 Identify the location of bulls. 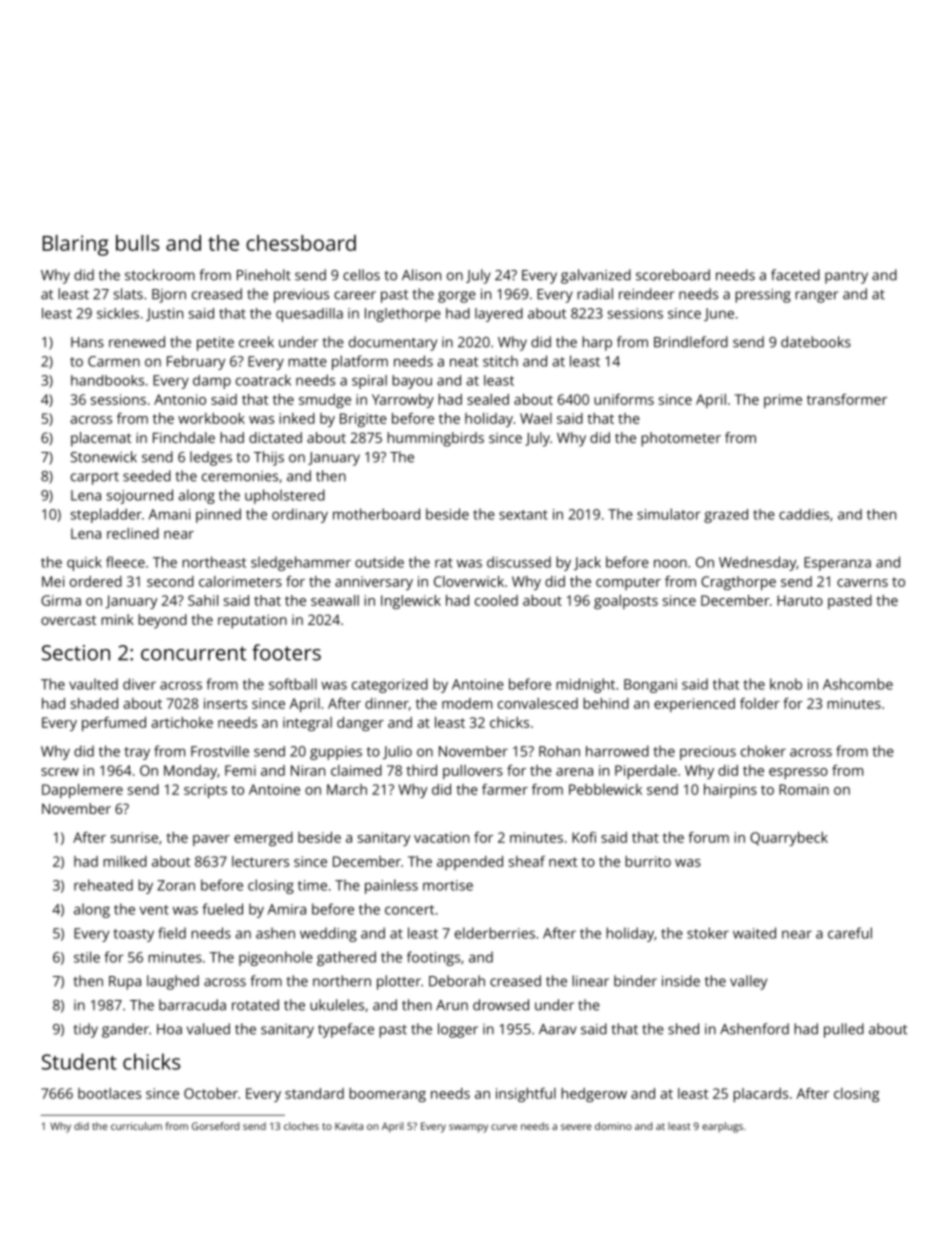
(137, 243).
